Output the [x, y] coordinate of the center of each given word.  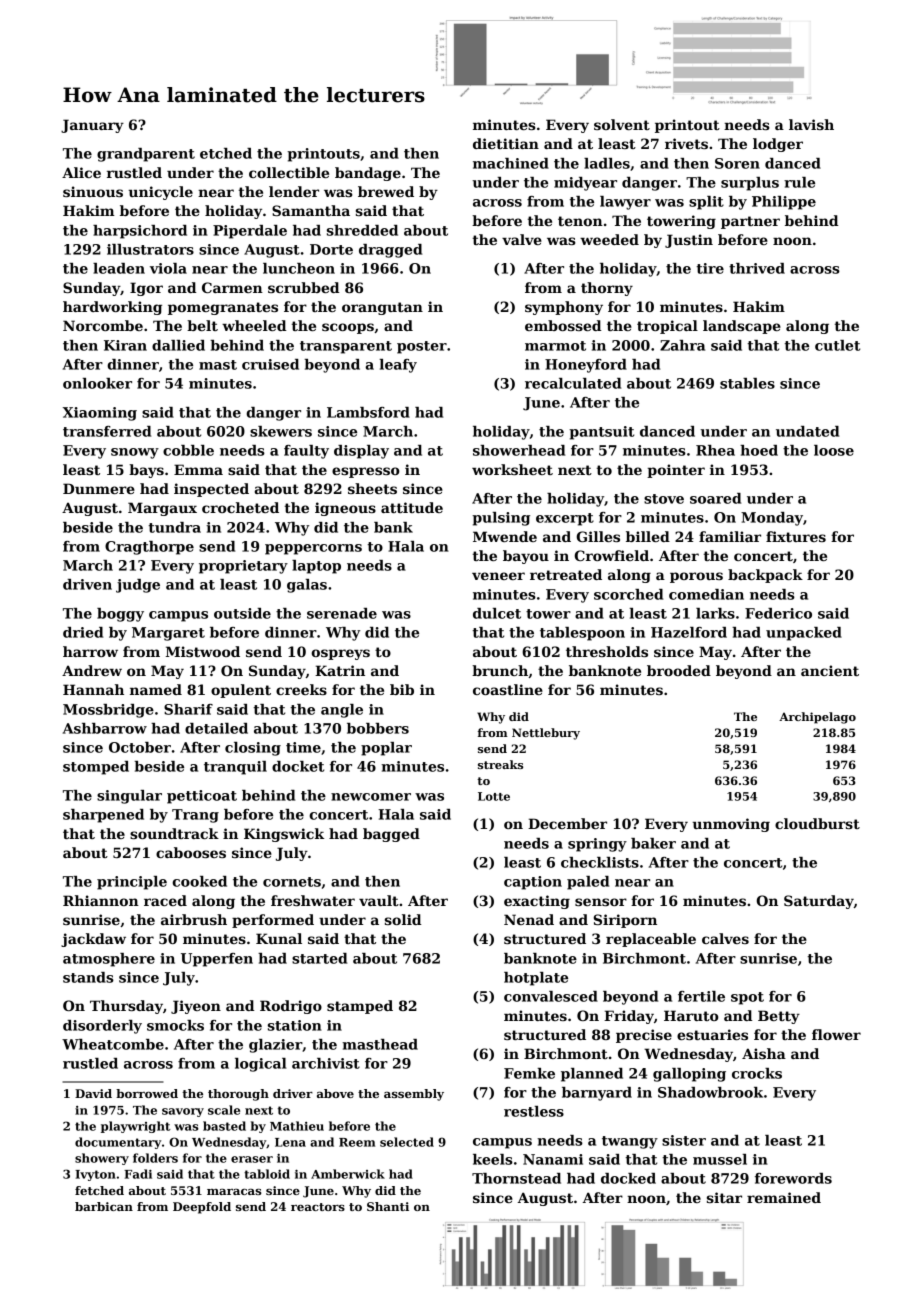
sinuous [93, 191]
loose [834, 450]
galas [307, 586]
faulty [306, 452]
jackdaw [93, 940]
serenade [342, 613]
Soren [737, 163]
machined [511, 163]
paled [588, 883]
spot [747, 998]
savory [183, 1112]
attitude [412, 507]
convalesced [551, 996]
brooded [679, 670]
